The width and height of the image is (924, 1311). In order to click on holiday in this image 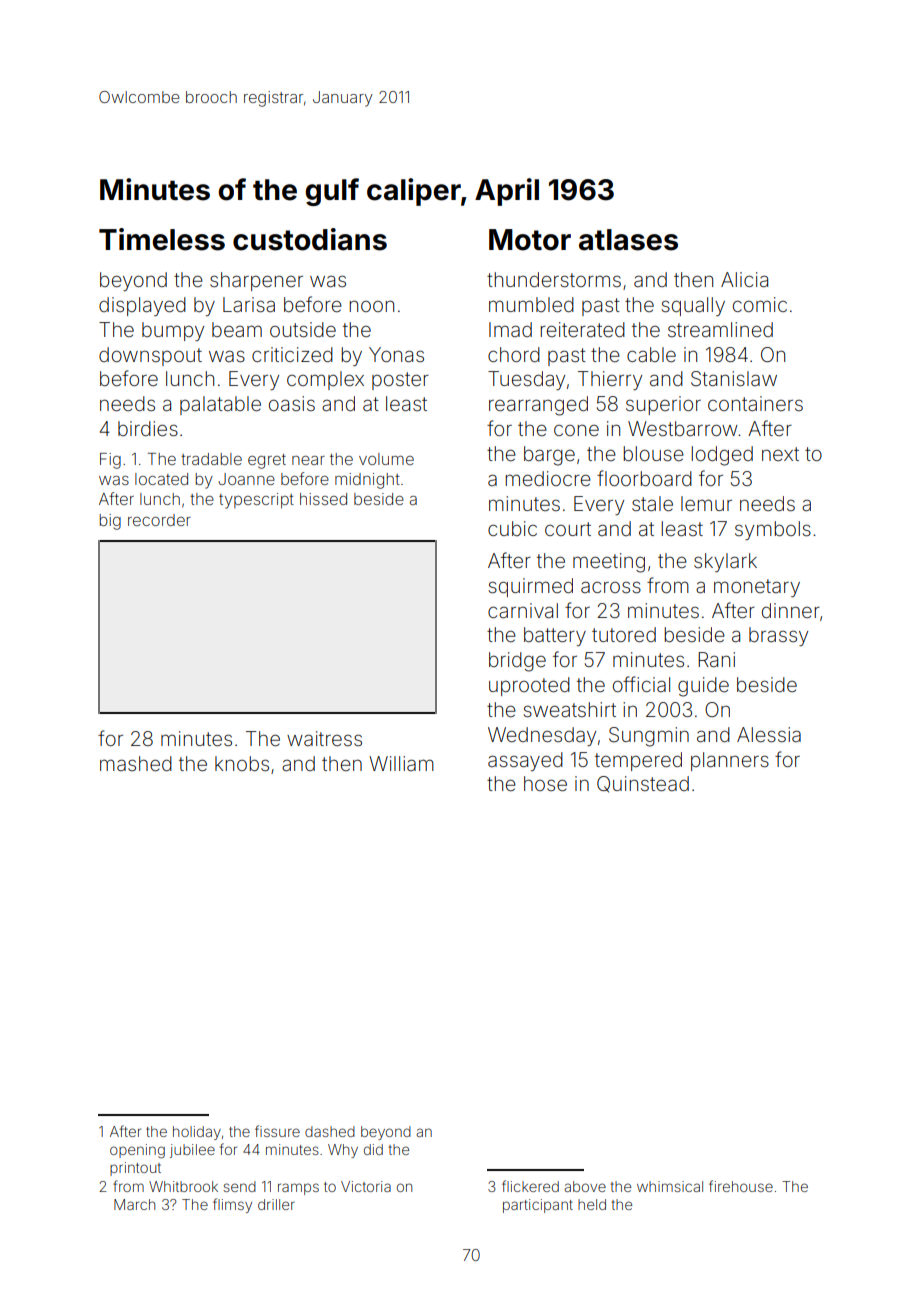, I will do `click(197, 1133)`.
